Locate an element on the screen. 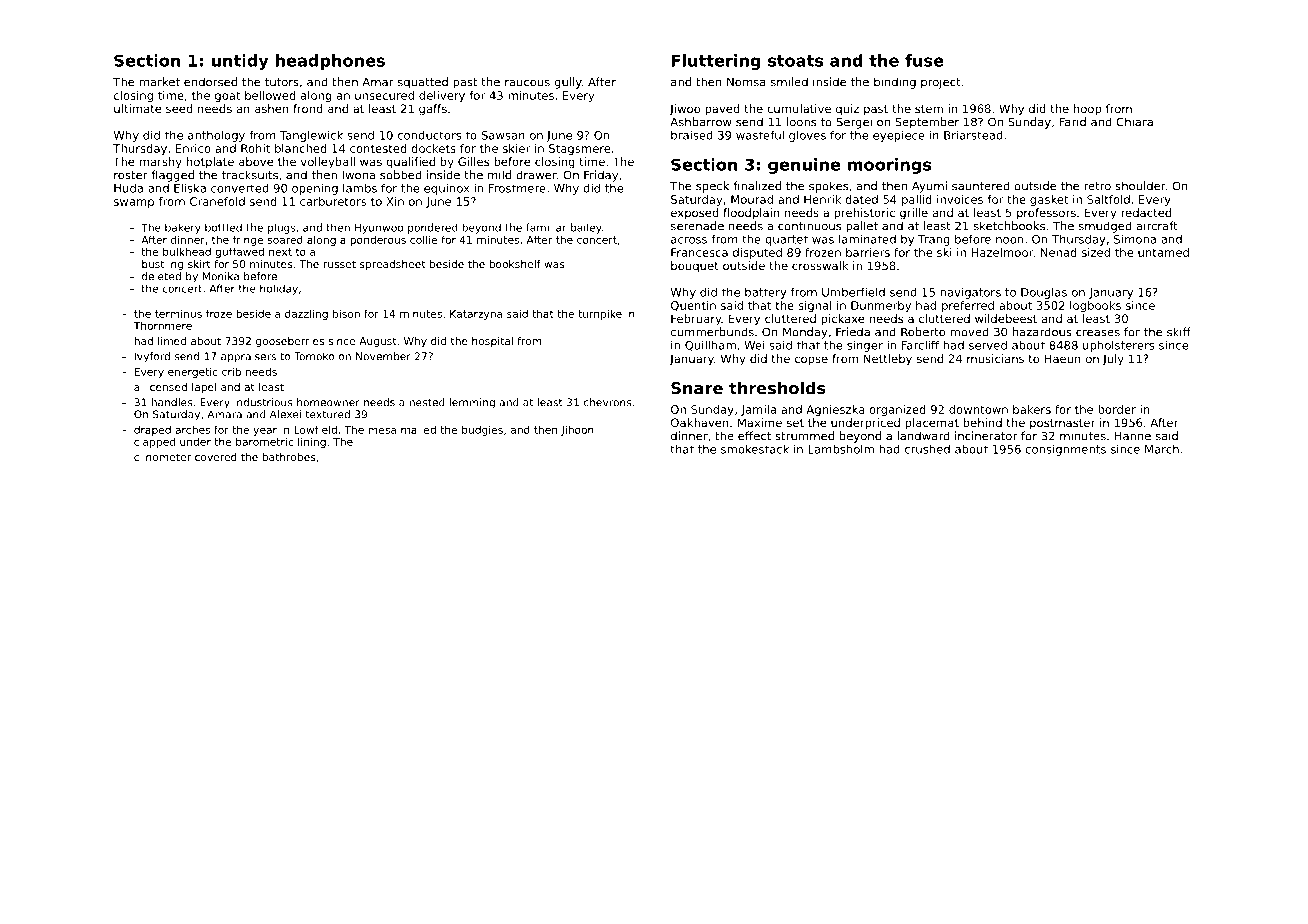 Image resolution: width=1308 pixels, height=924 pixels. Nomsa is located at coordinates (746, 82).
